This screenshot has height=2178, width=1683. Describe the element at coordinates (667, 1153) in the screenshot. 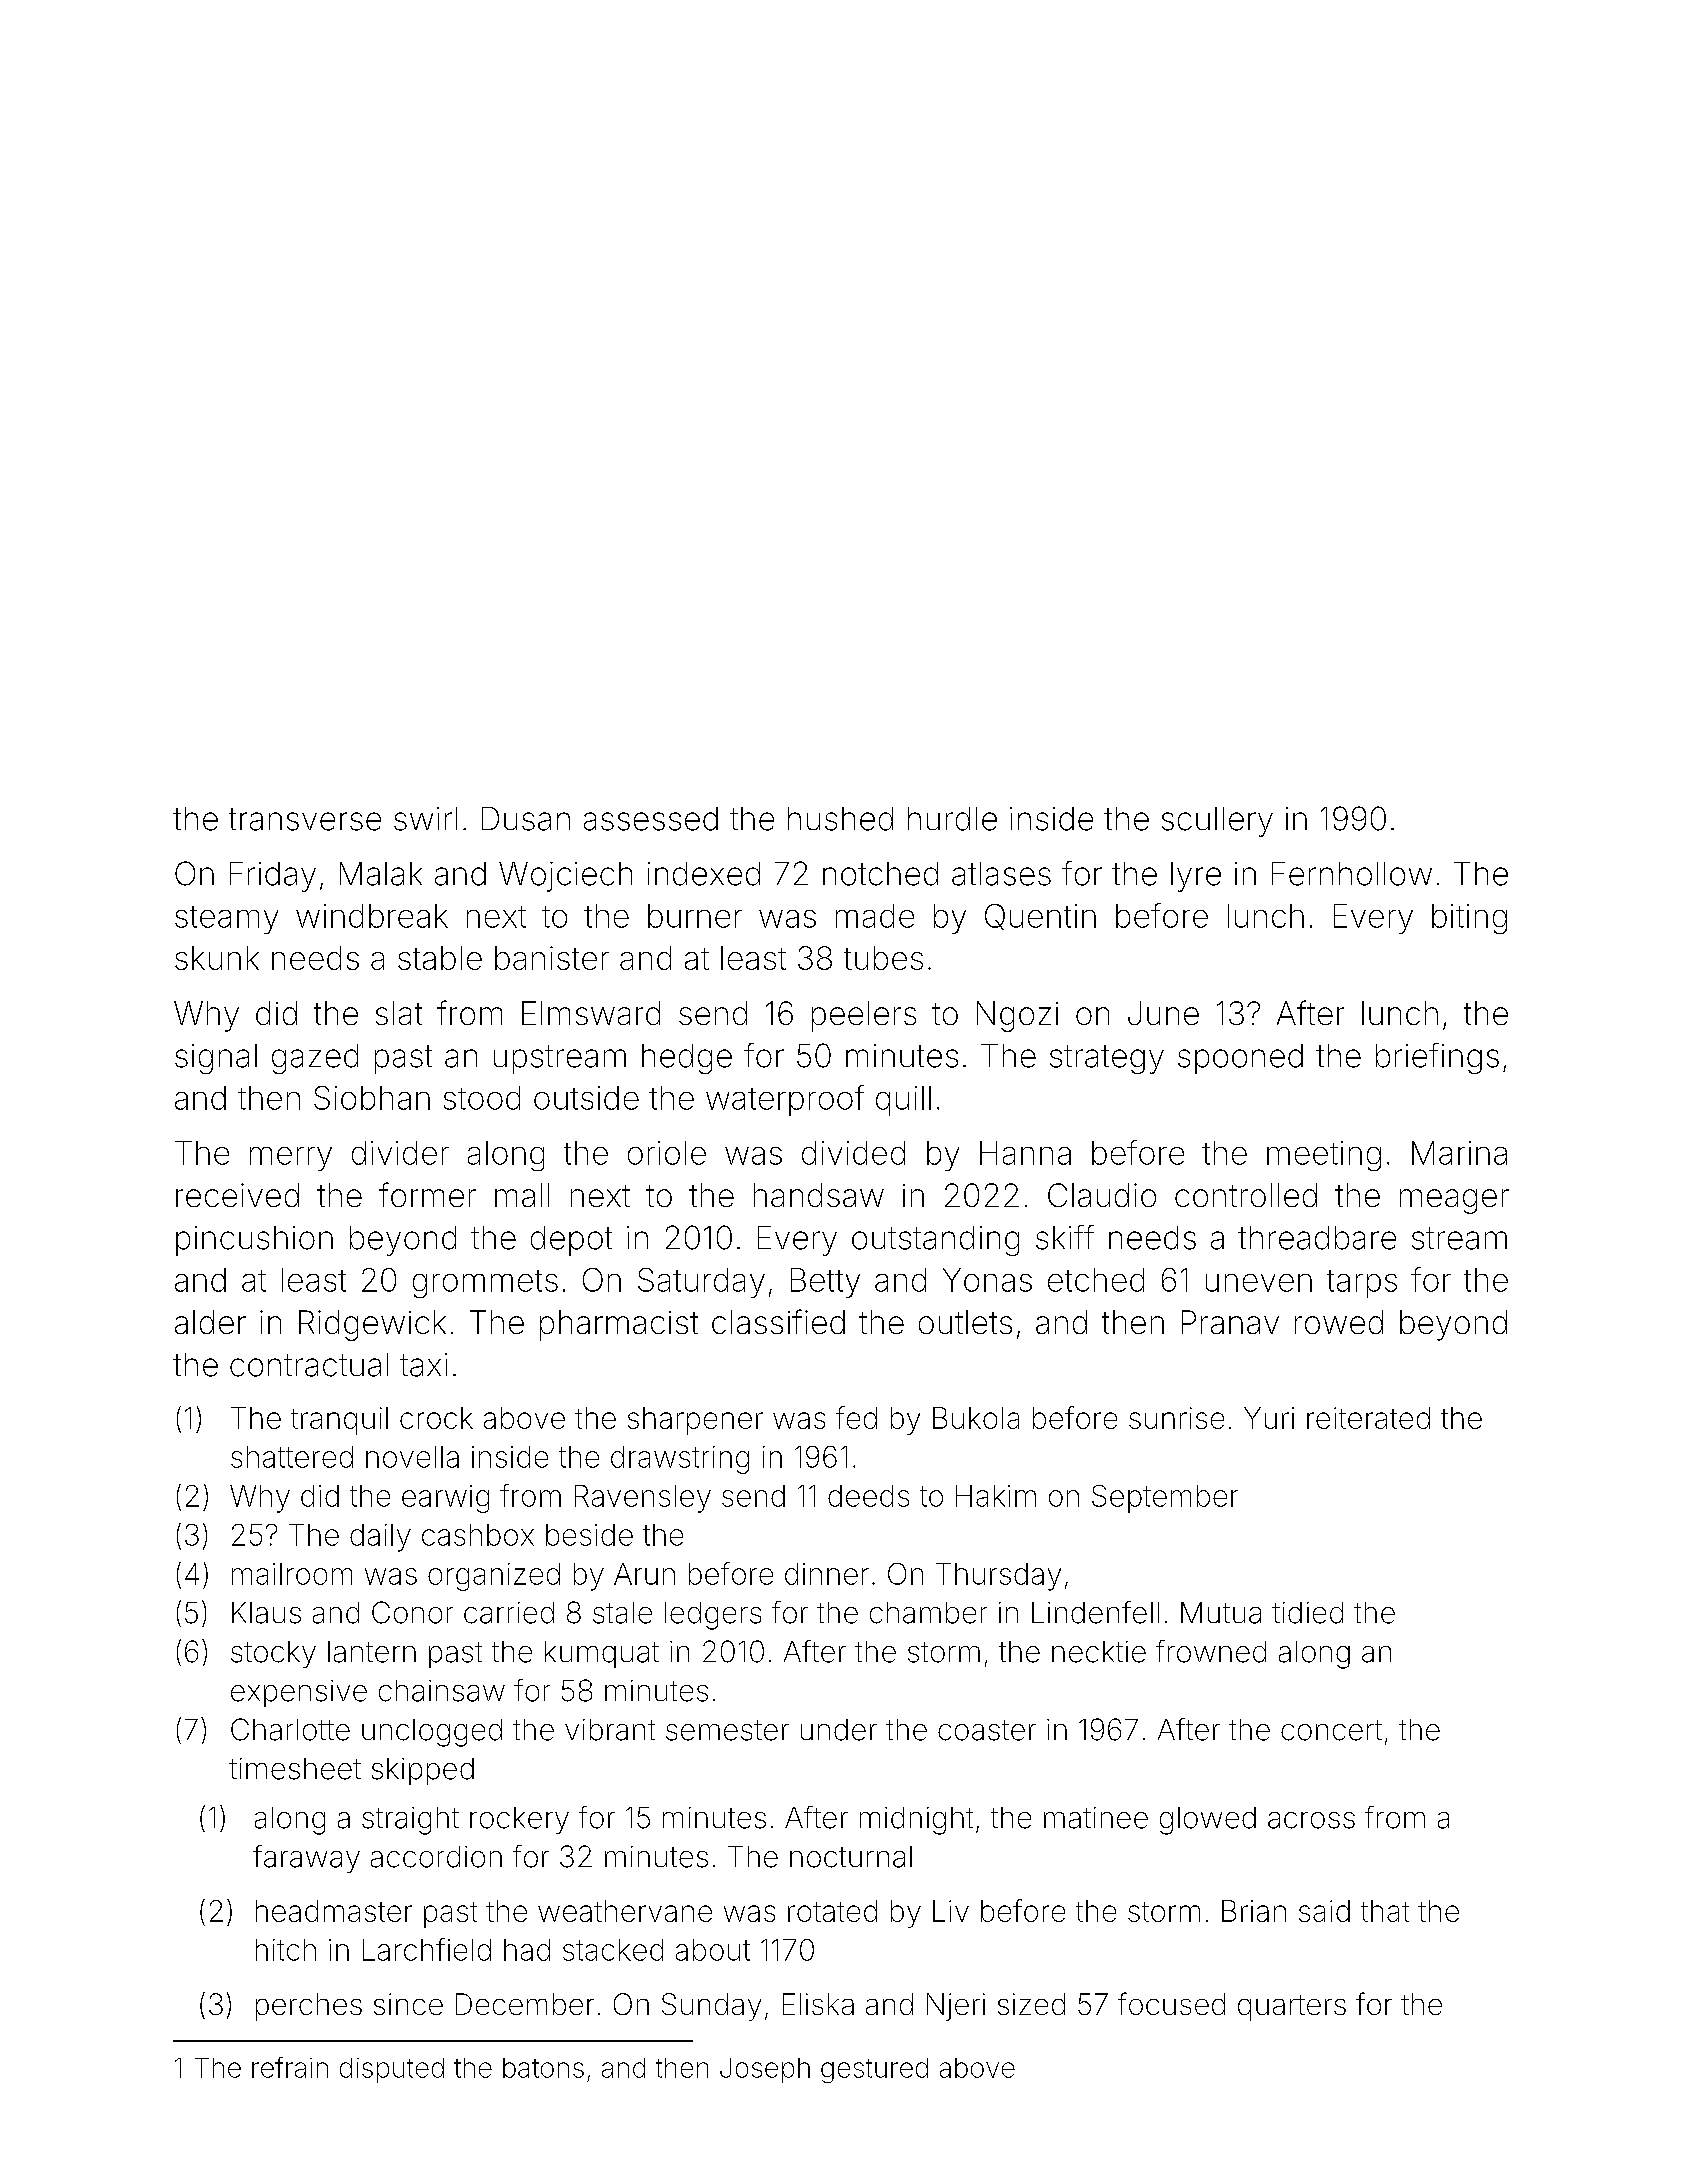

I see `oriole` at that location.
